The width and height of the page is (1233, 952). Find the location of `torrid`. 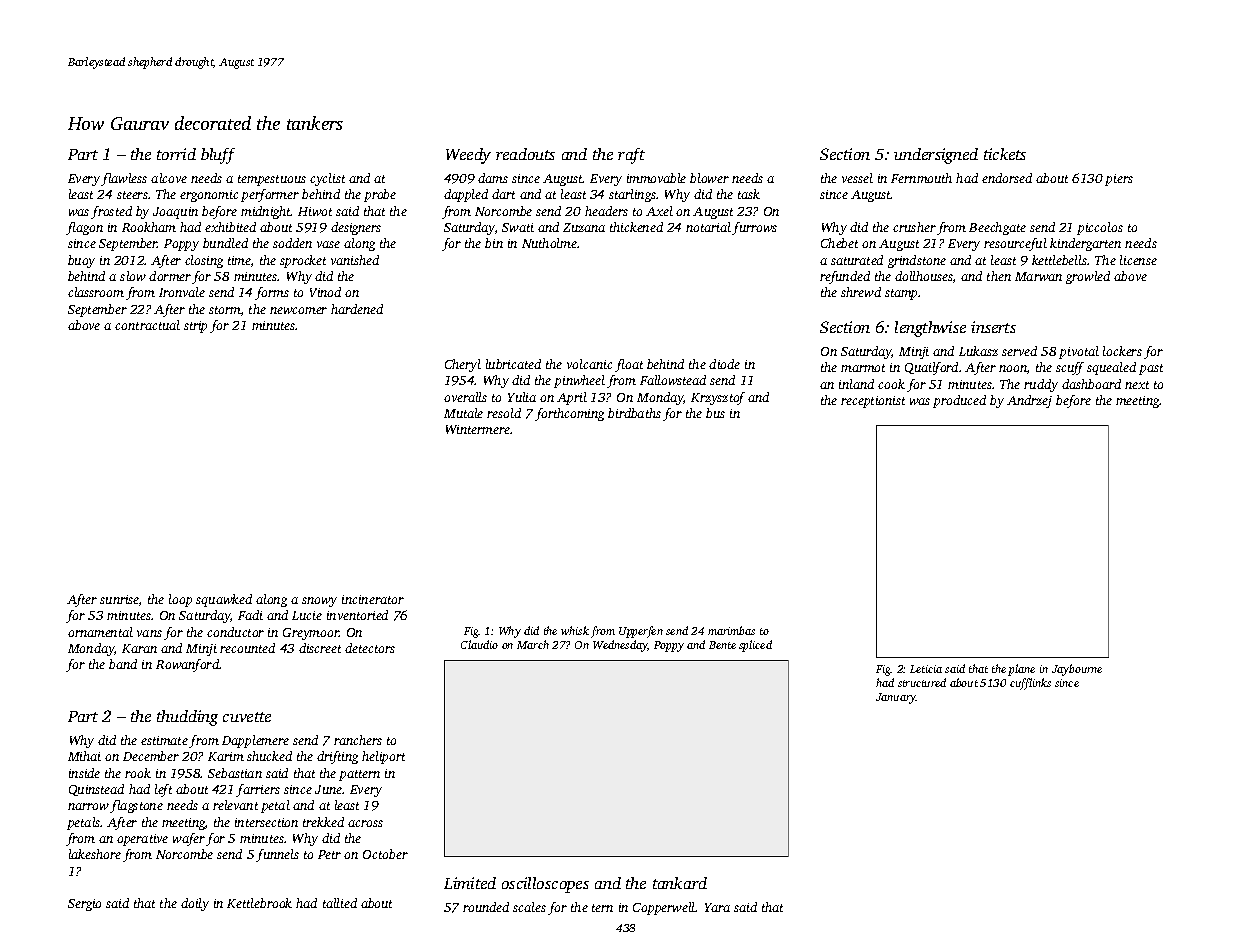

torrid is located at coordinates (176, 154).
